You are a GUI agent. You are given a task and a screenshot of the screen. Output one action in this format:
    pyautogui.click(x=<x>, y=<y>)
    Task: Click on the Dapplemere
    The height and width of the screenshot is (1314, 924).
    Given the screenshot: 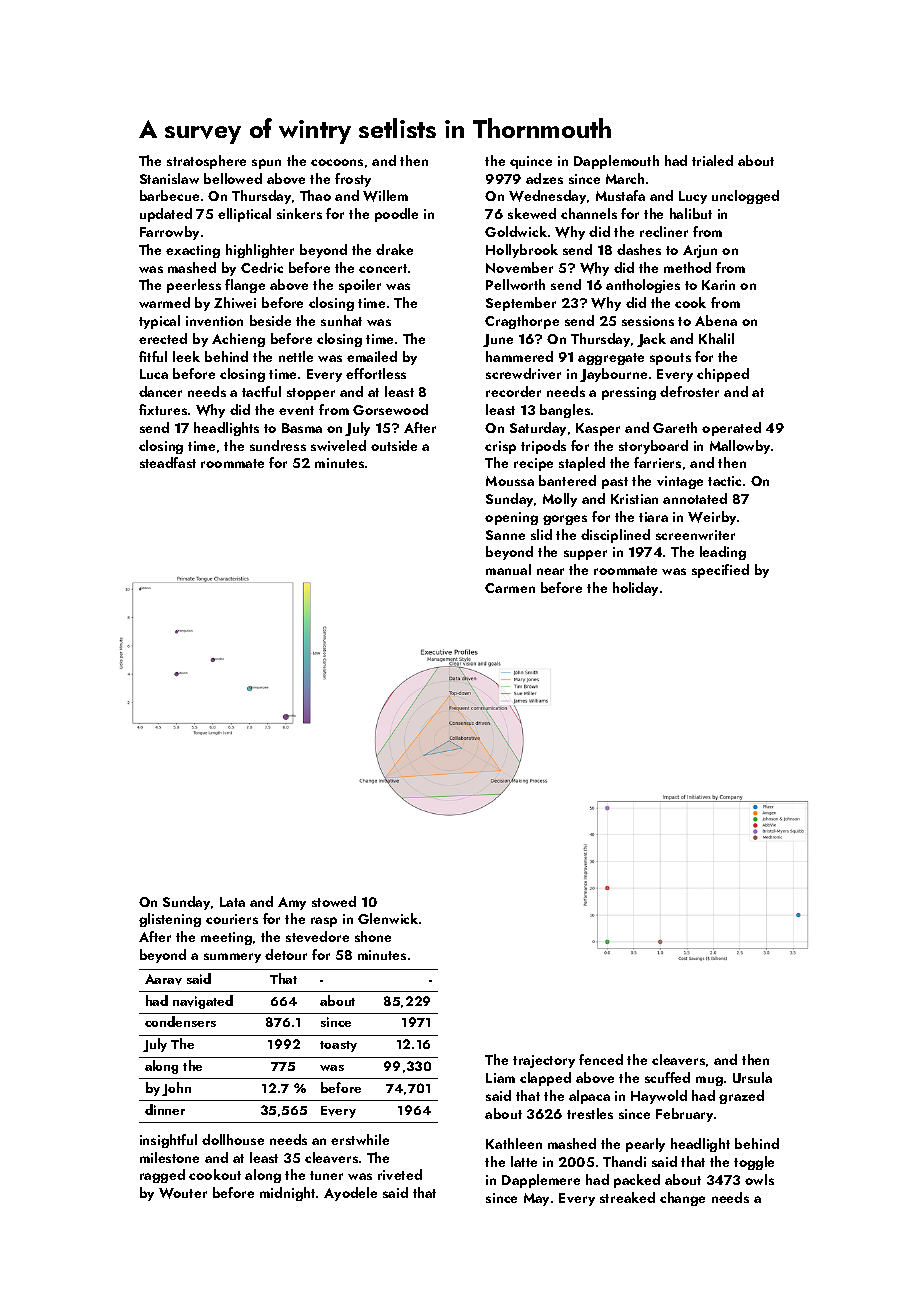 What is the action you would take?
    pyautogui.click(x=541, y=1181)
